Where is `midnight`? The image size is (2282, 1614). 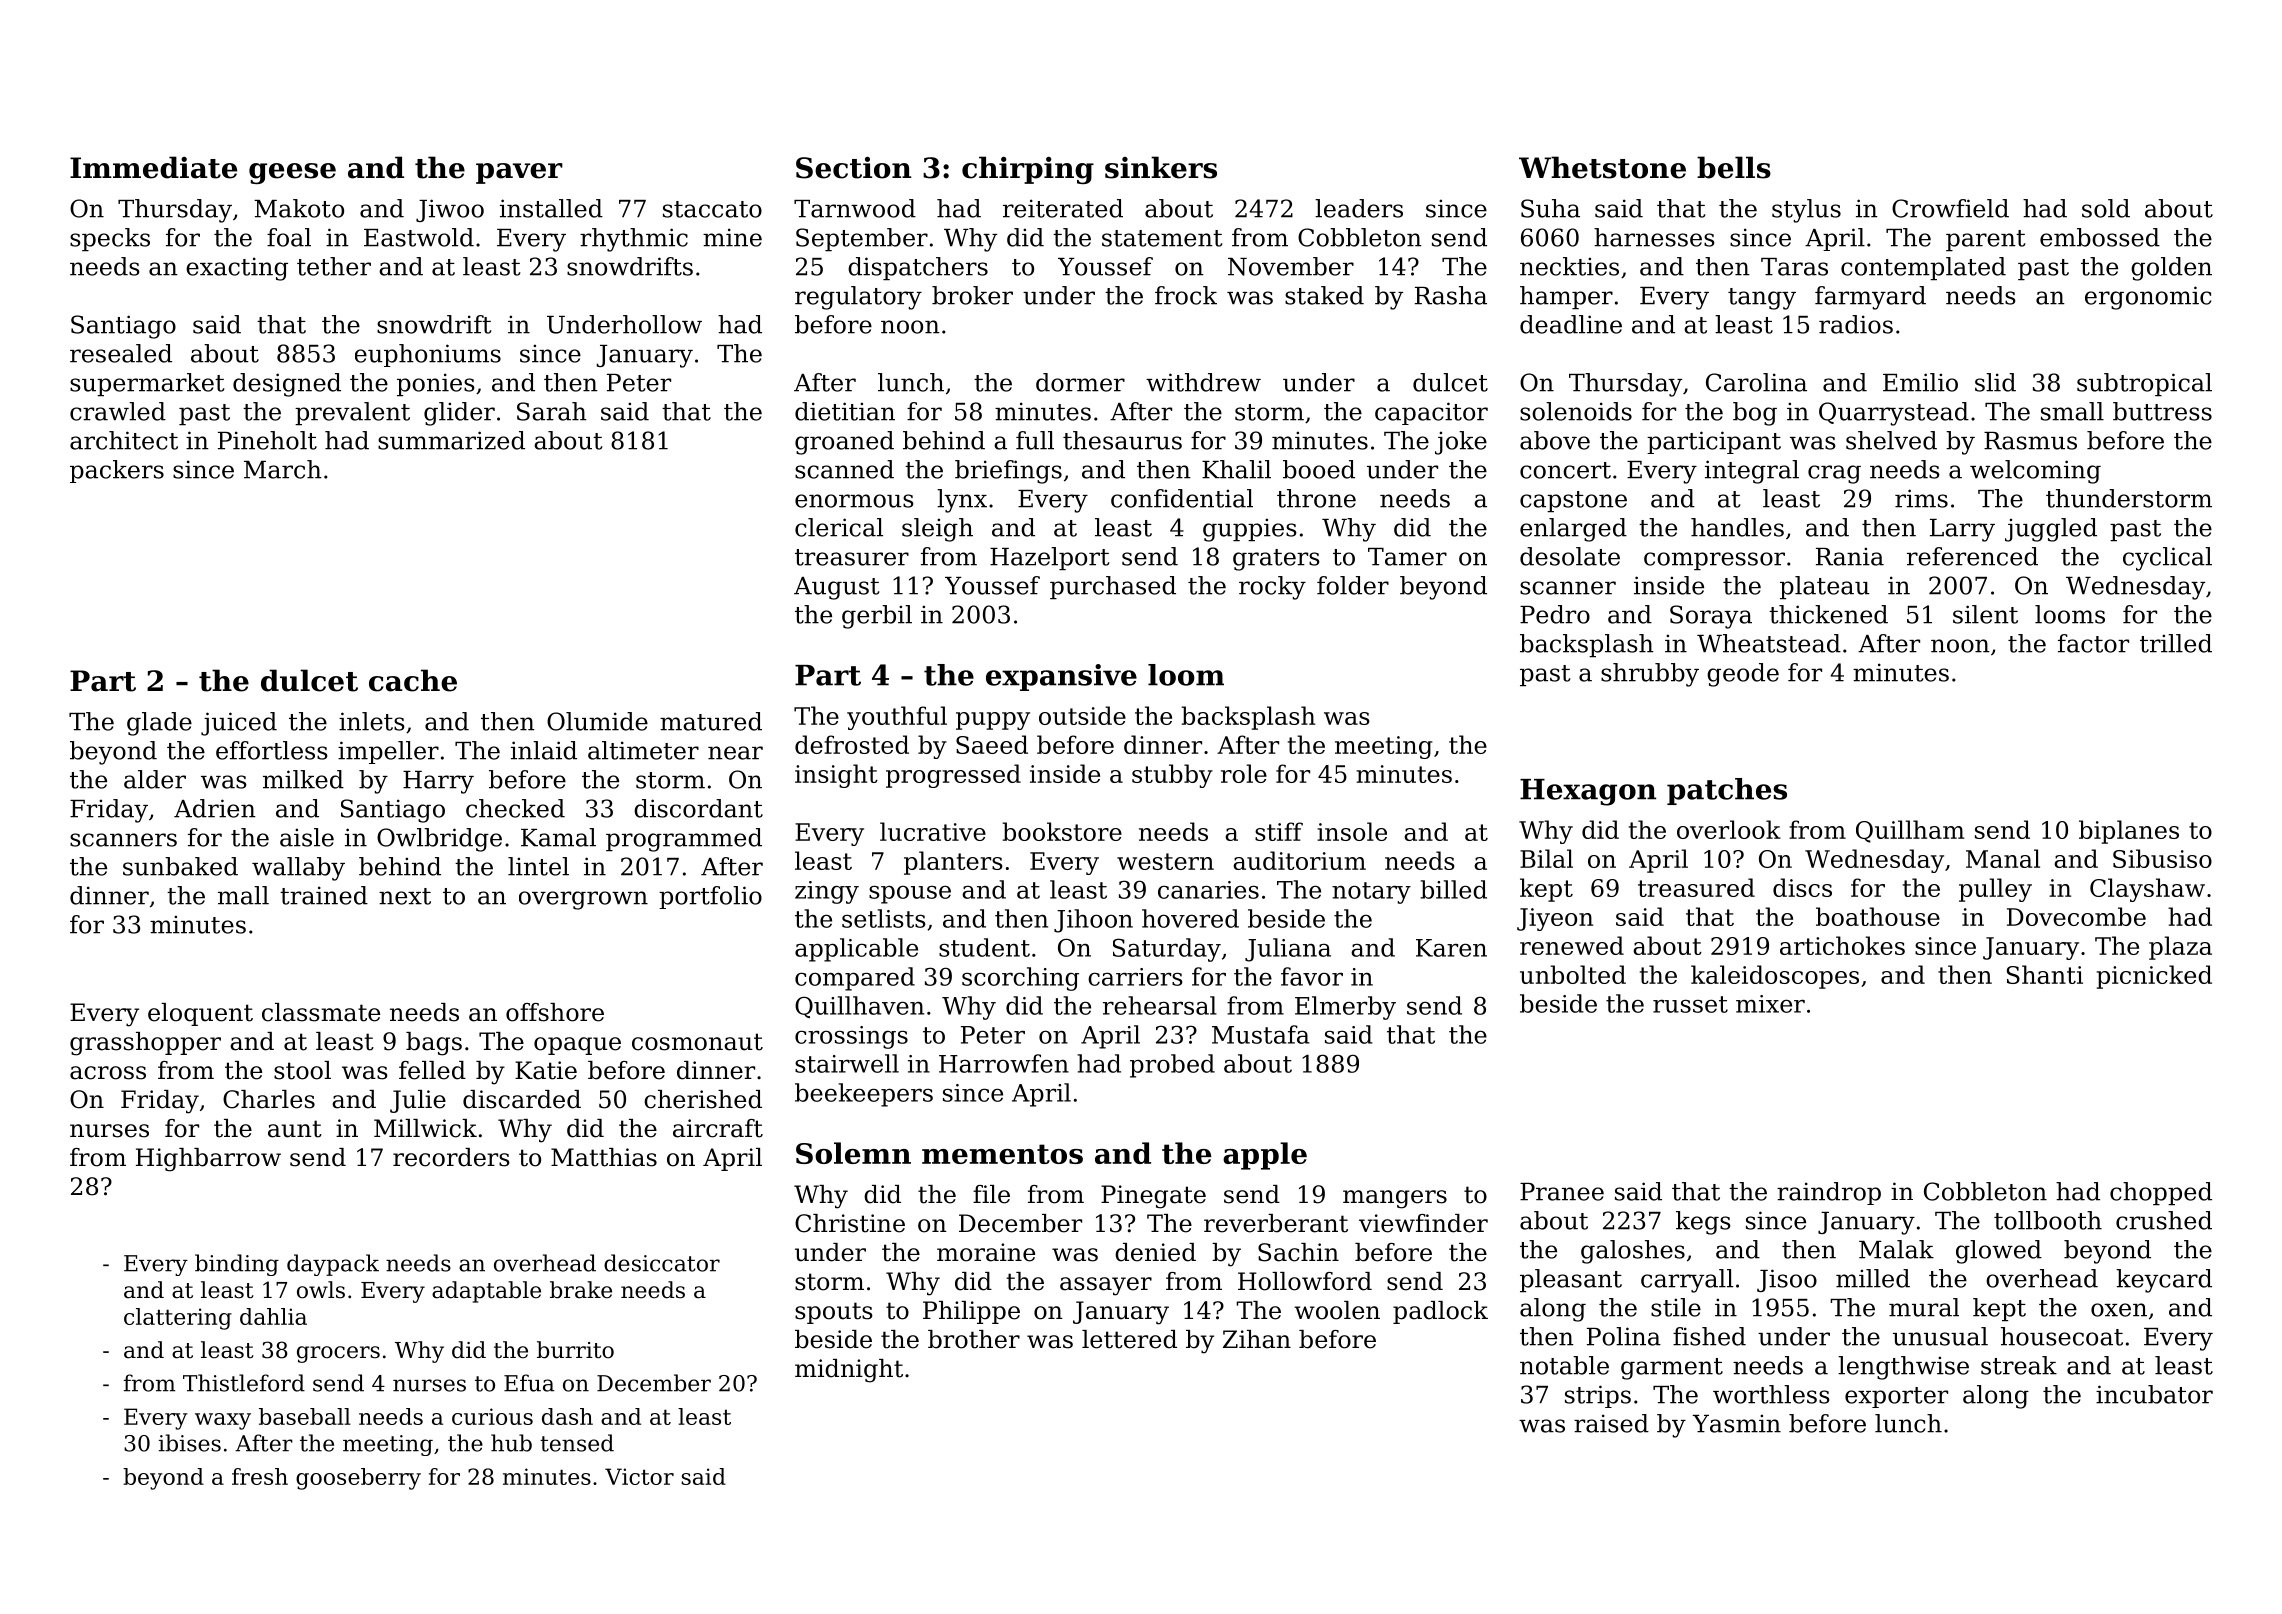 midnight is located at coordinates (849, 1371).
